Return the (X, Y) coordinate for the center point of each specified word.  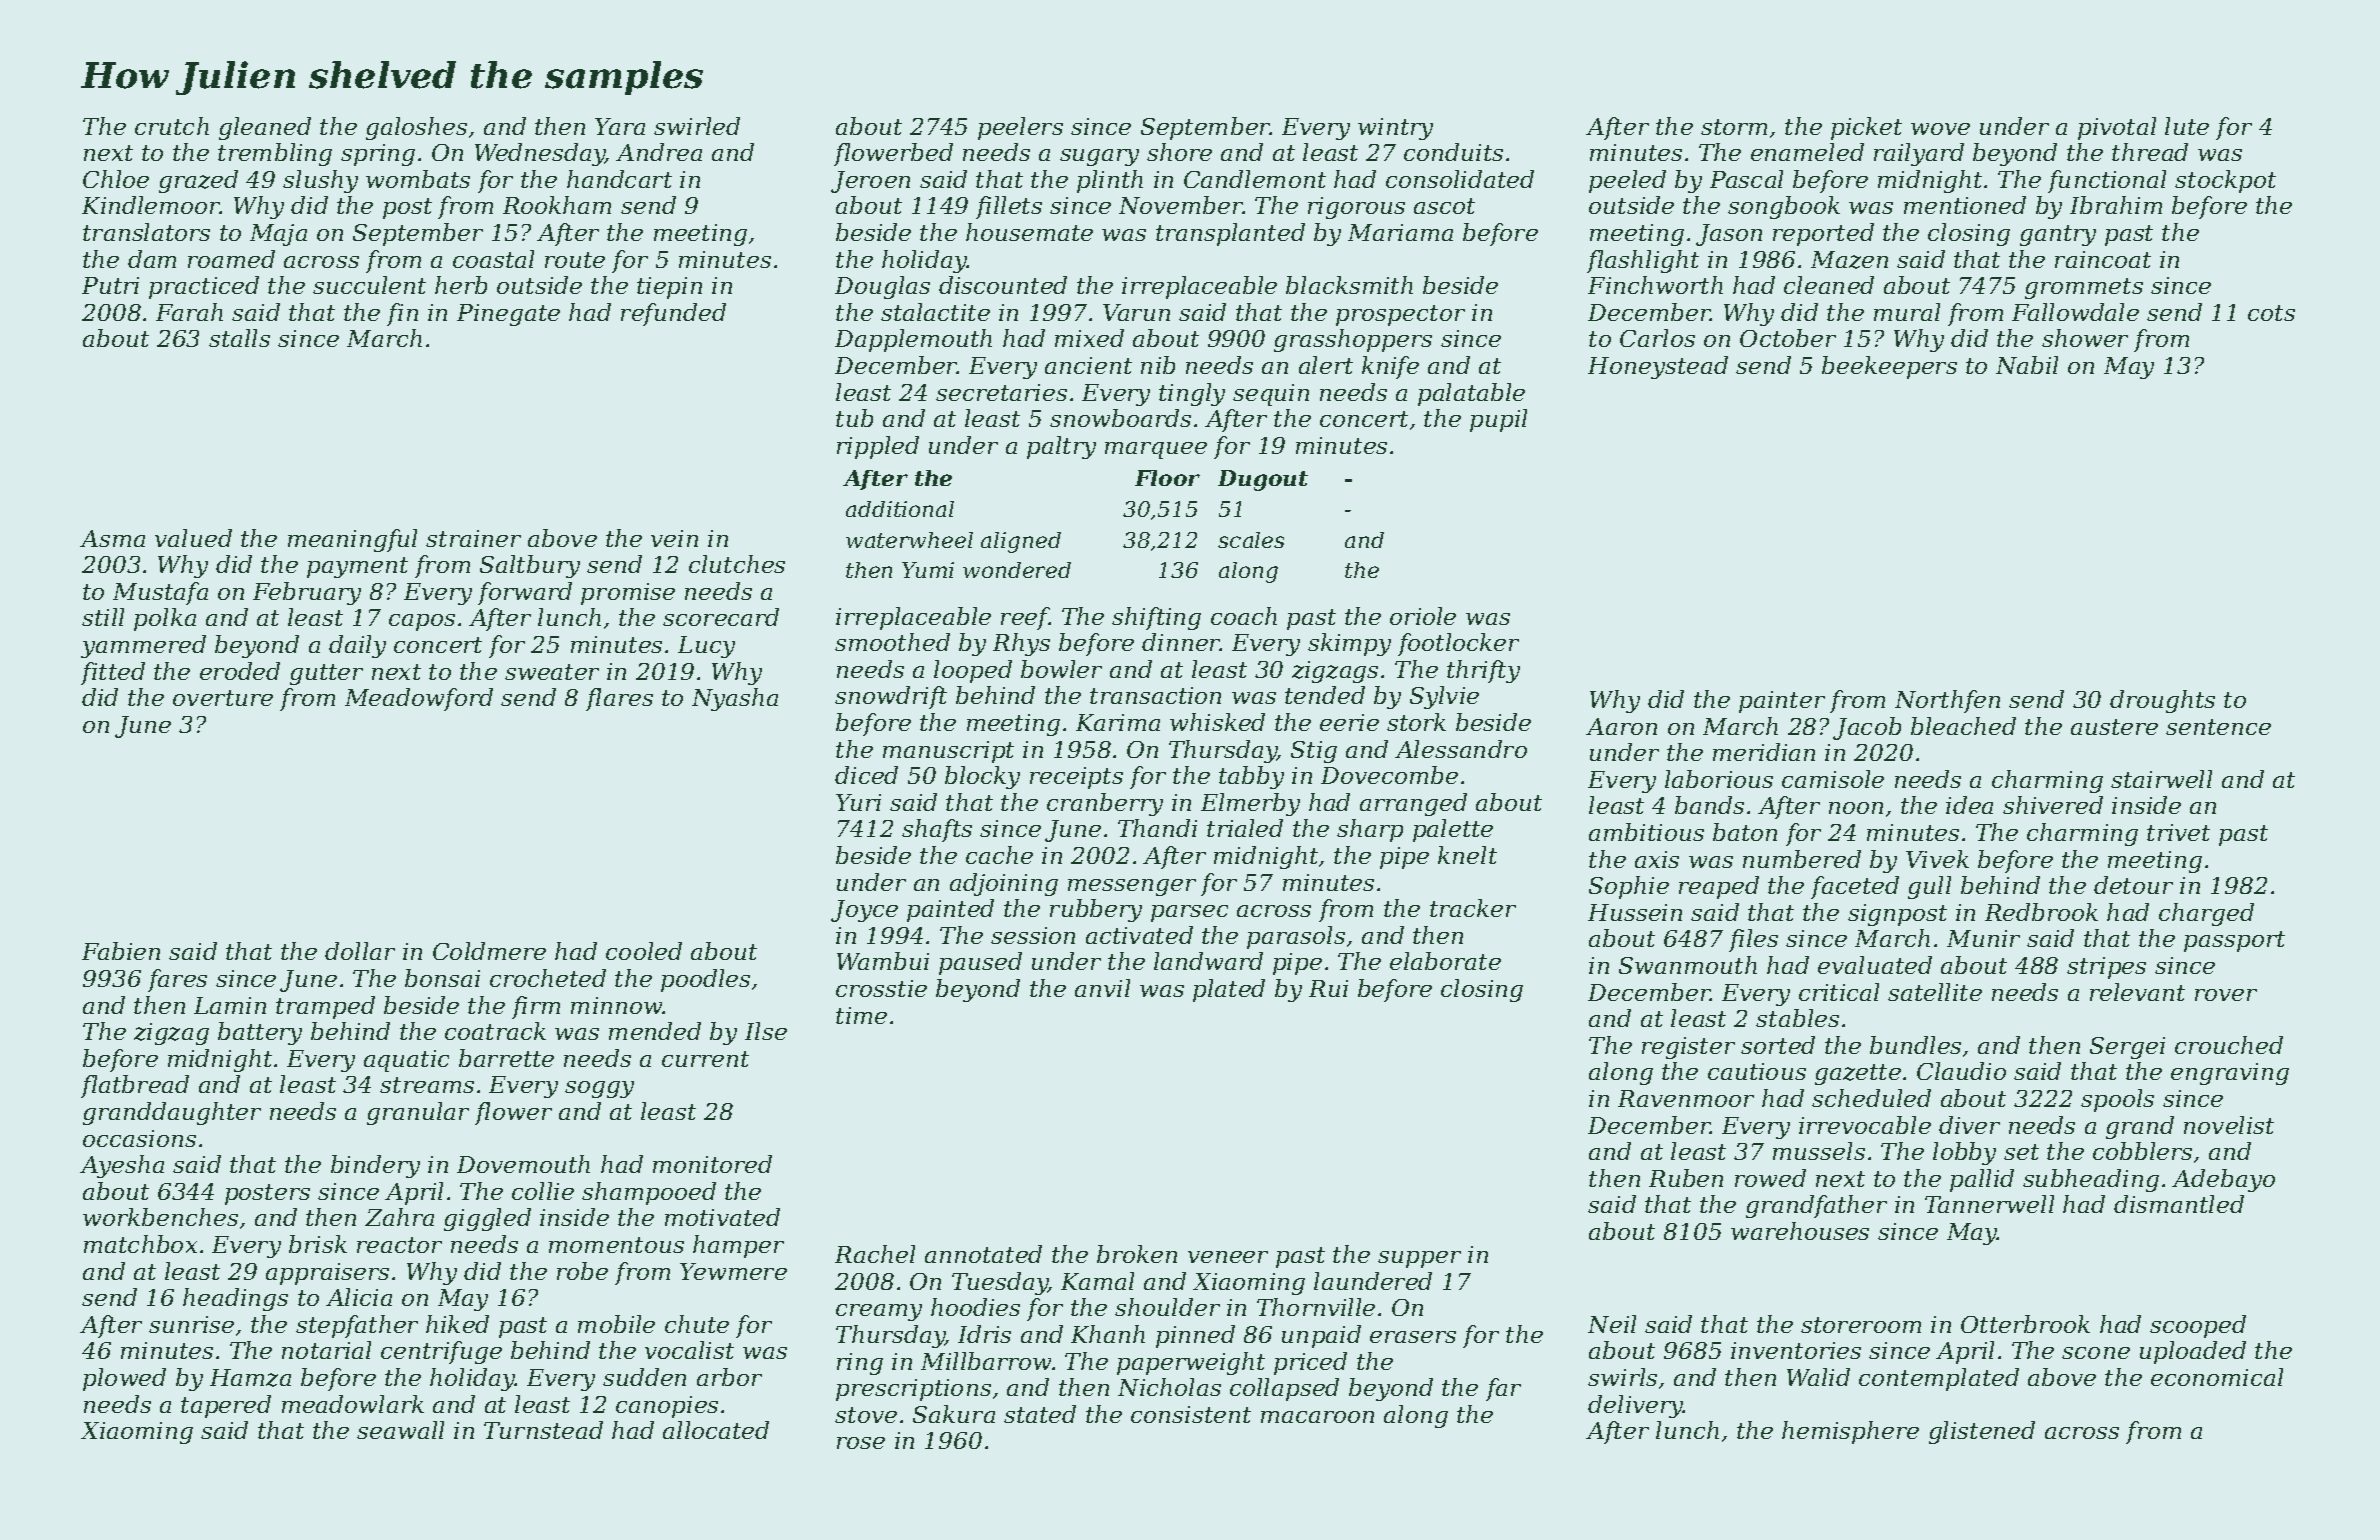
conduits (1453, 152)
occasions (139, 1138)
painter (1782, 702)
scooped (2198, 1326)
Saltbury (530, 566)
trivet (2178, 832)
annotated (983, 1254)
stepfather (357, 1326)
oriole (1423, 616)
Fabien (121, 951)
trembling (275, 154)
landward (1208, 961)
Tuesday (1000, 1283)
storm (1734, 127)
